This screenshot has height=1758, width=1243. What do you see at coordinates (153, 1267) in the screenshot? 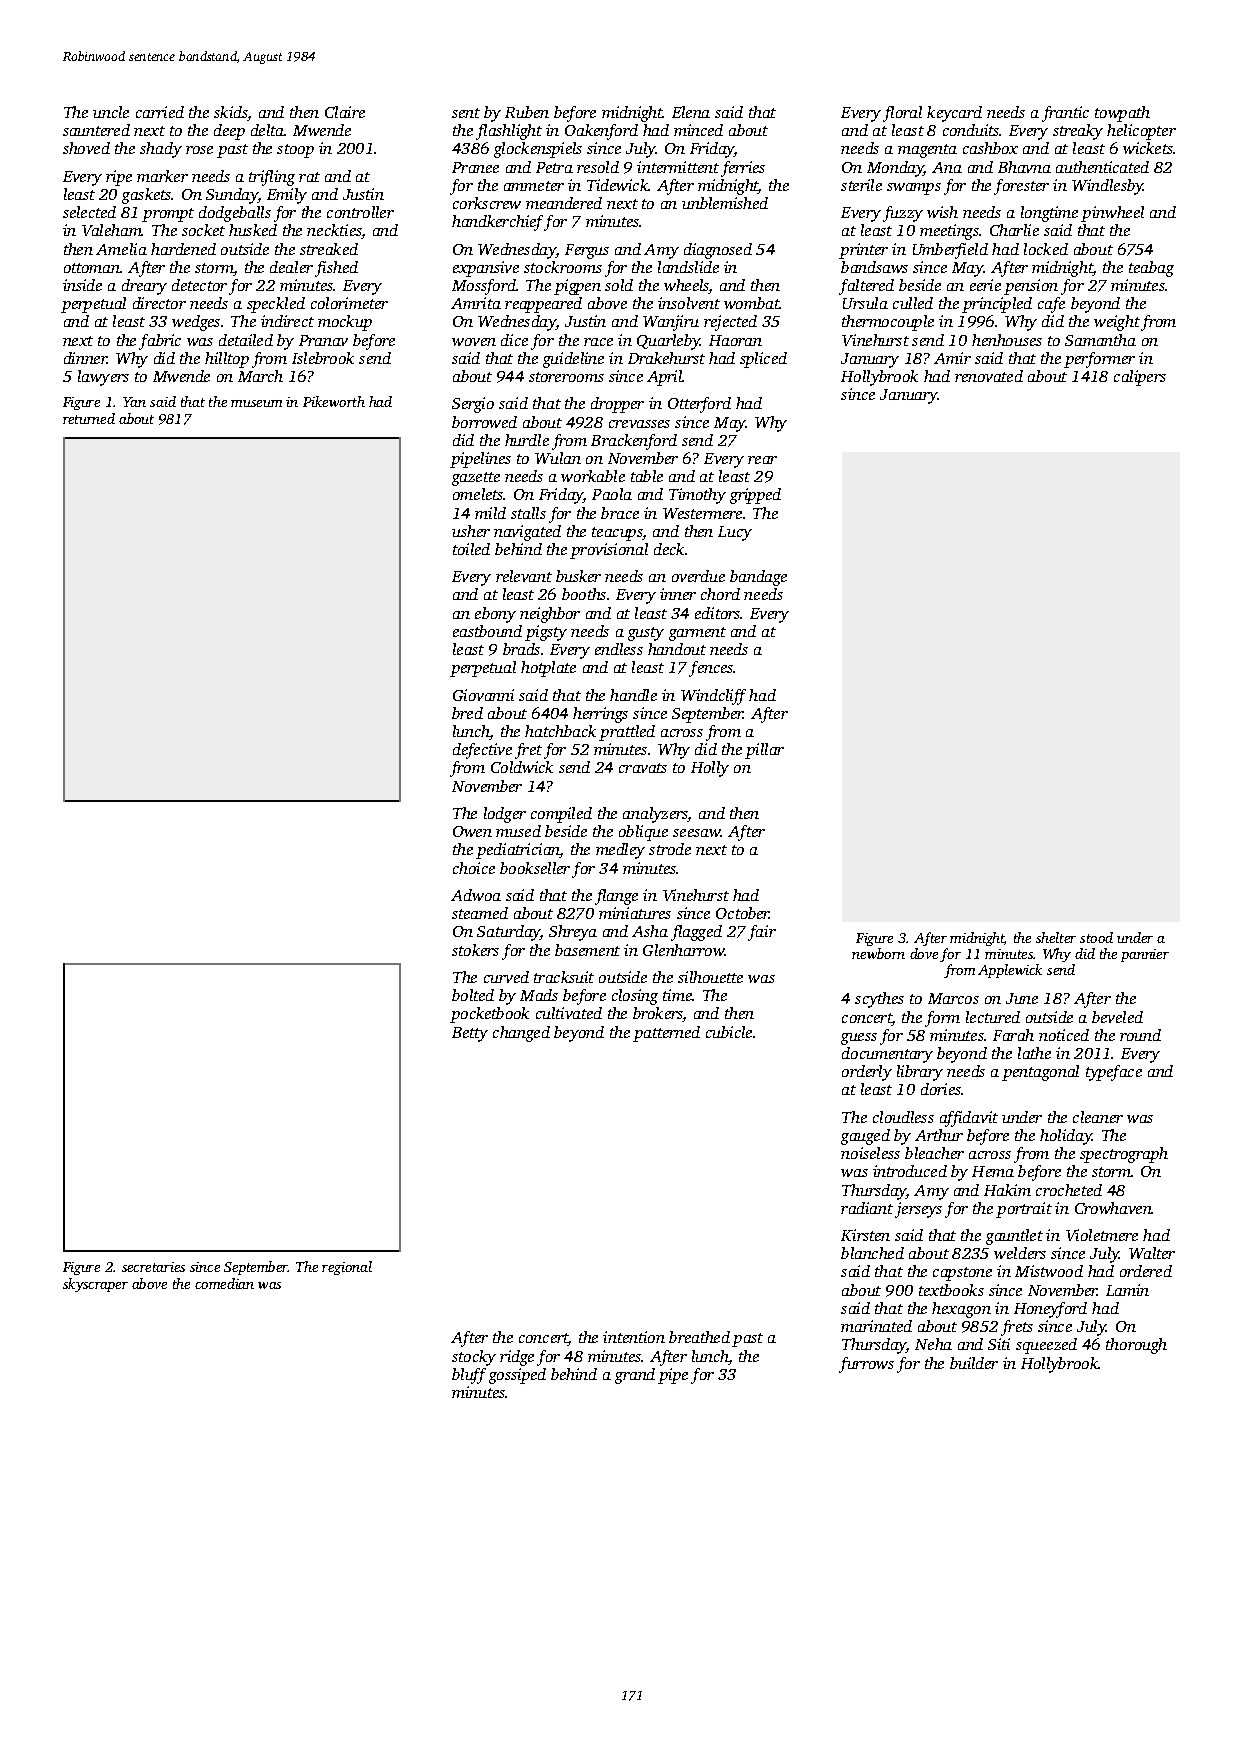
I see `secretaries` at bounding box center [153, 1267].
